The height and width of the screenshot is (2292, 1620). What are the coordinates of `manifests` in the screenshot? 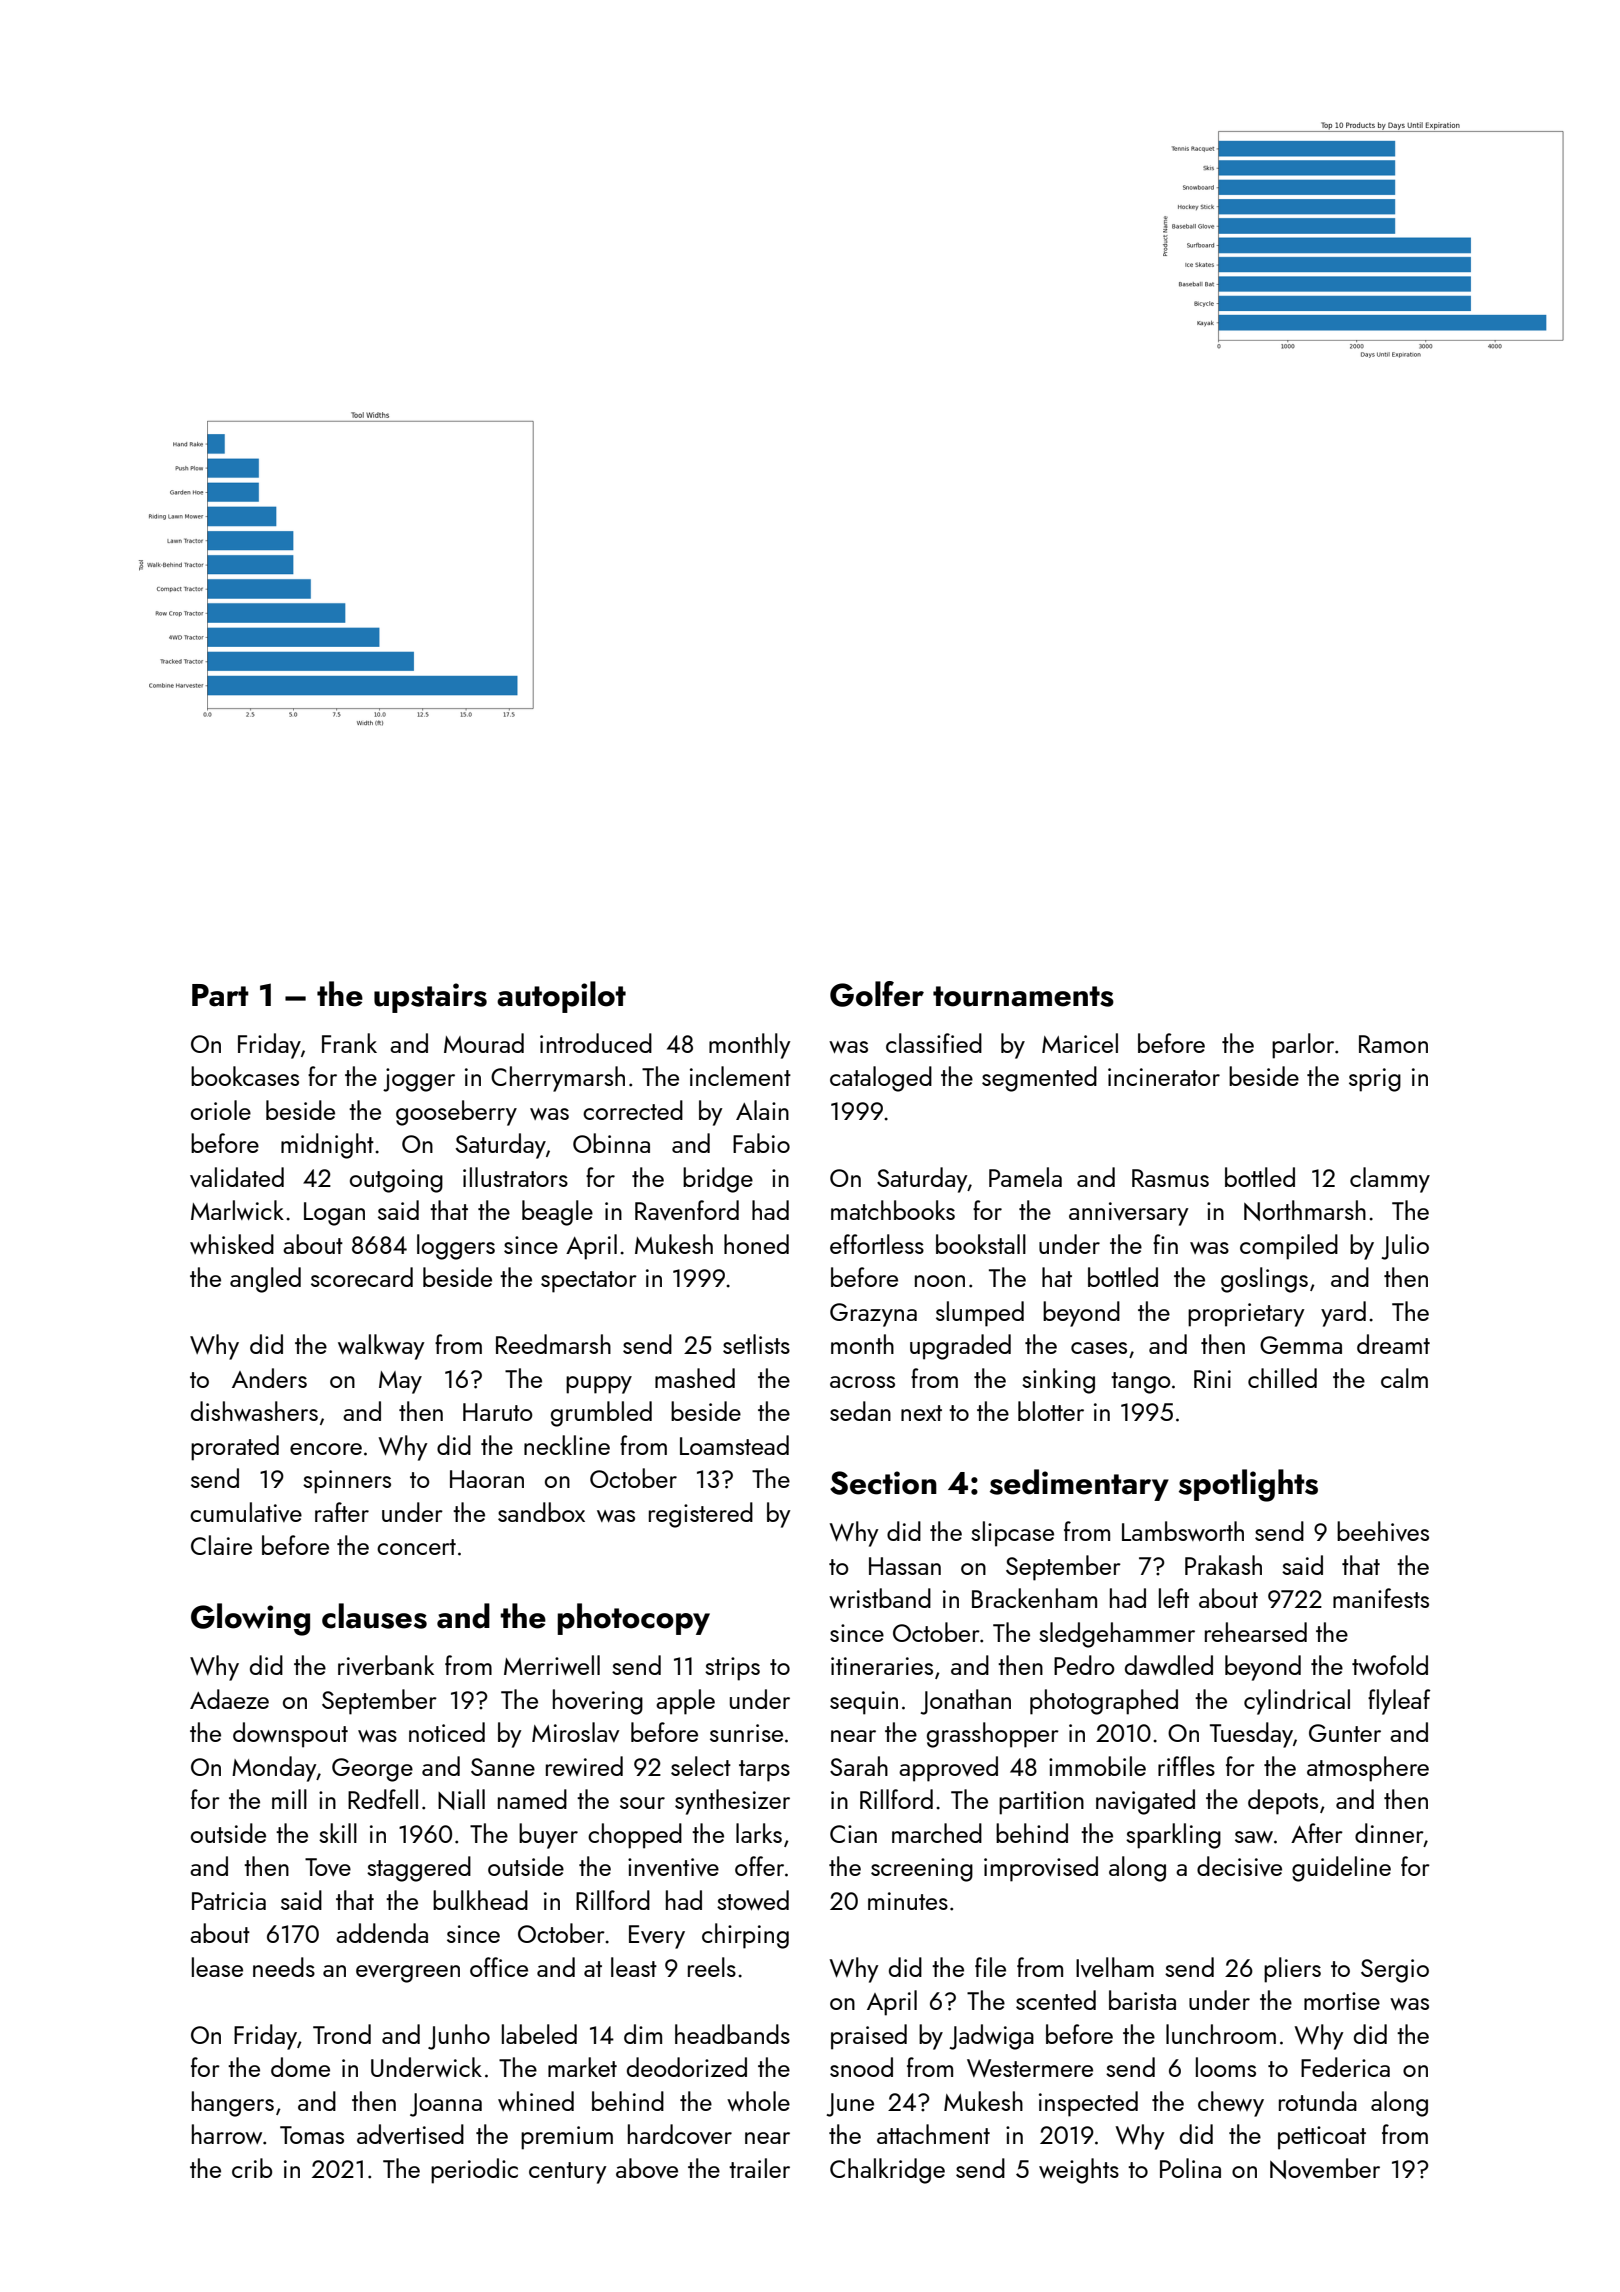 It's located at (1381, 1598).
